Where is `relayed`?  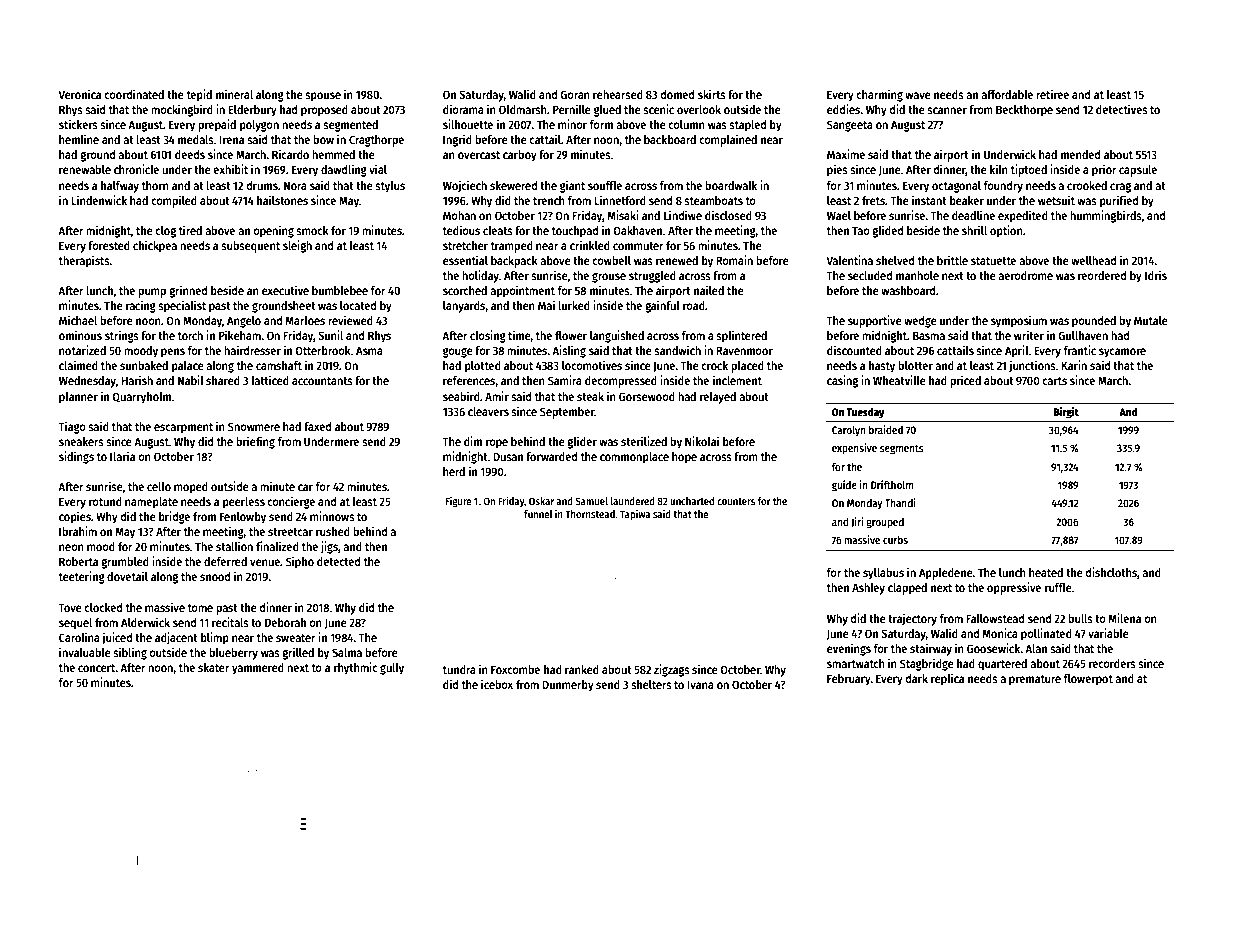
relayed is located at coordinates (718, 398).
